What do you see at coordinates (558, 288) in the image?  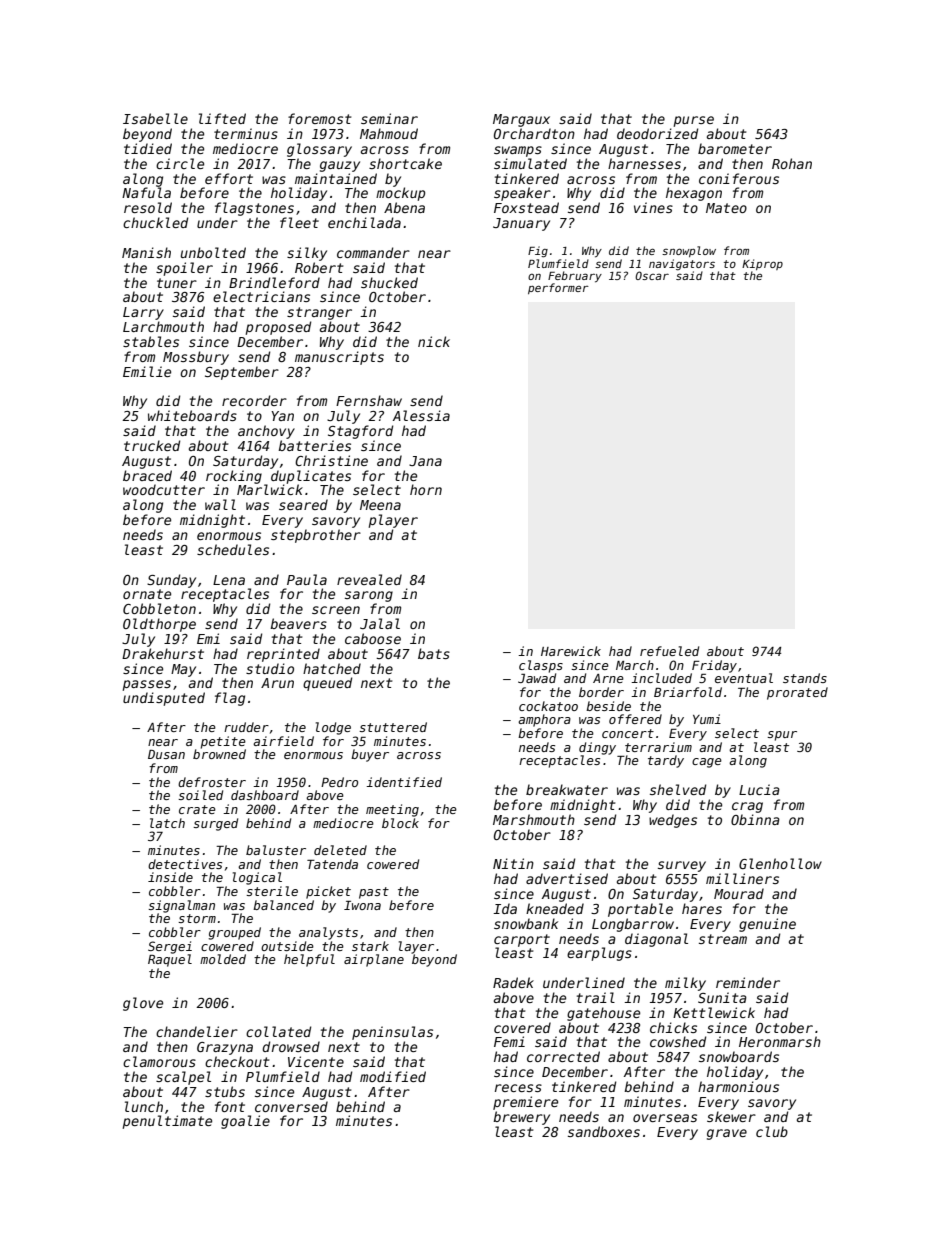 I see `performer` at bounding box center [558, 288].
